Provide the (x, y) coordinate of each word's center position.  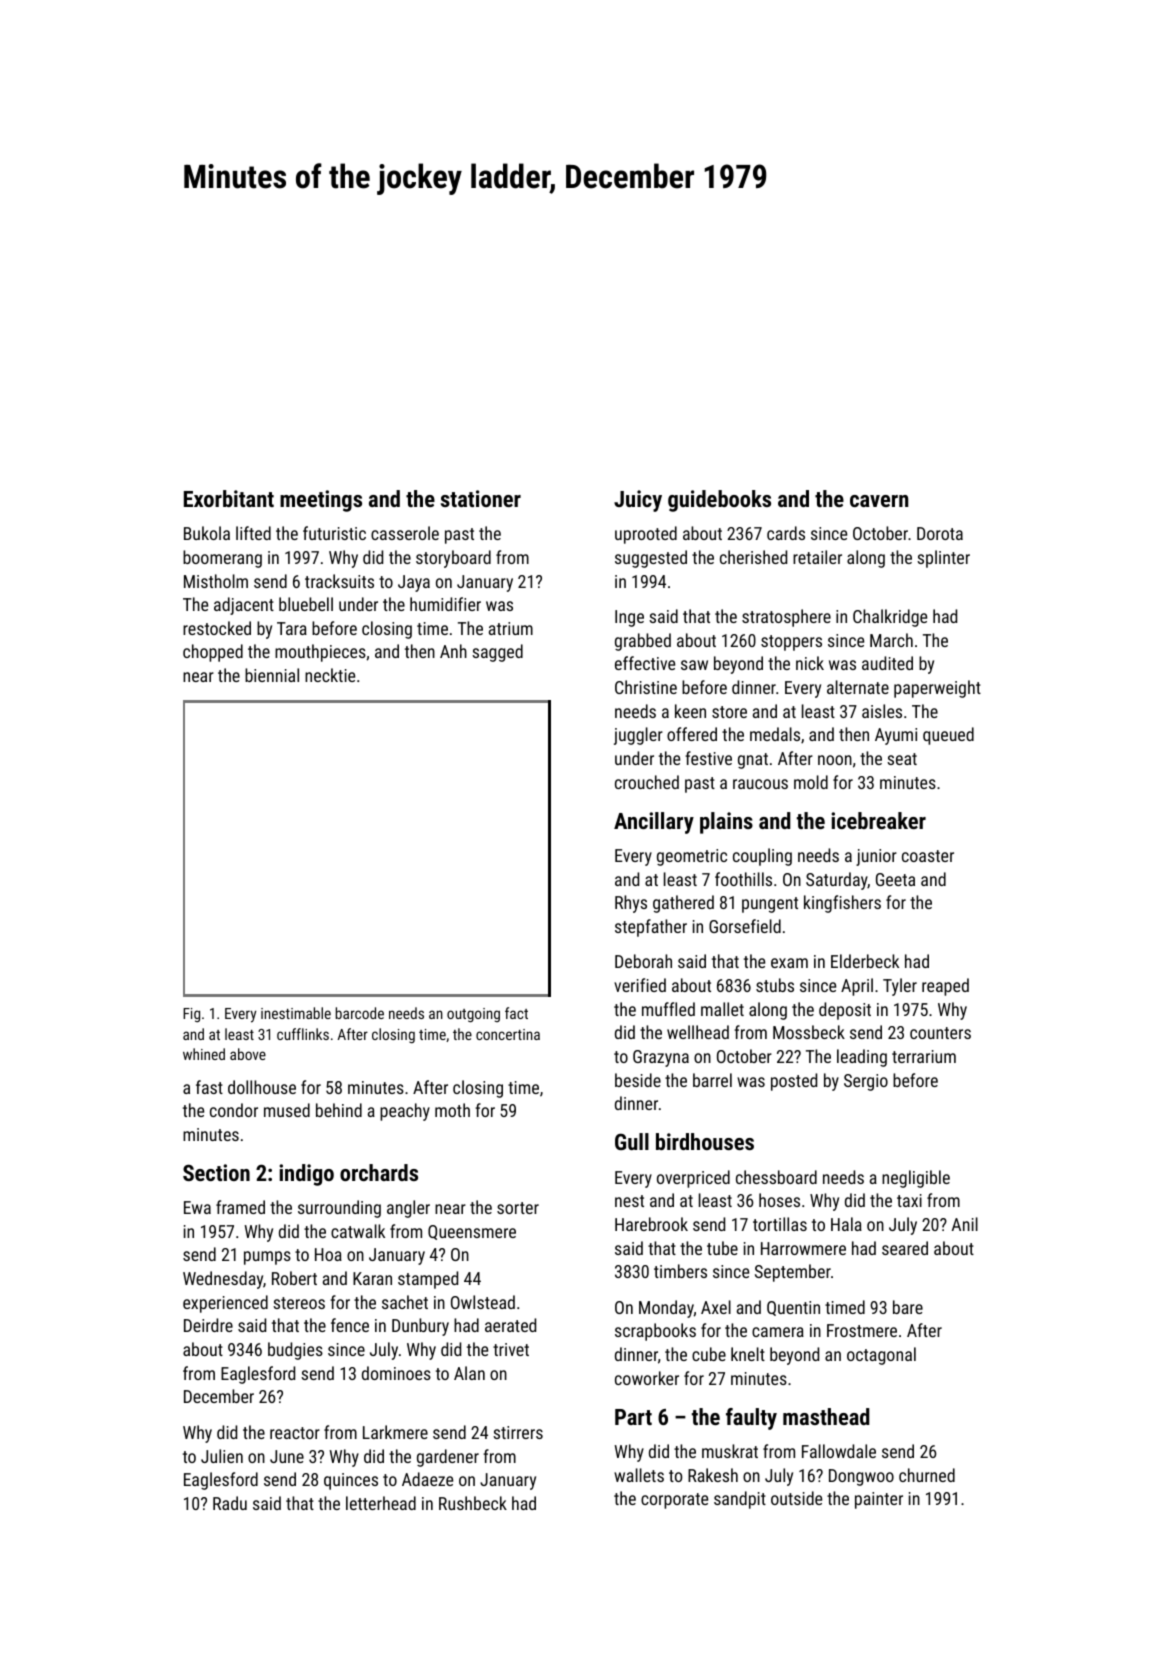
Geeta (895, 879)
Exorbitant (229, 498)
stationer (481, 498)
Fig (191, 1015)
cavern (879, 501)
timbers (680, 1271)
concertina (508, 1034)
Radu (230, 1503)
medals (775, 734)
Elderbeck (865, 961)
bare (908, 1307)
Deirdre (208, 1325)
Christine (646, 687)
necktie (330, 675)
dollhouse (262, 1087)
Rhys (631, 904)
